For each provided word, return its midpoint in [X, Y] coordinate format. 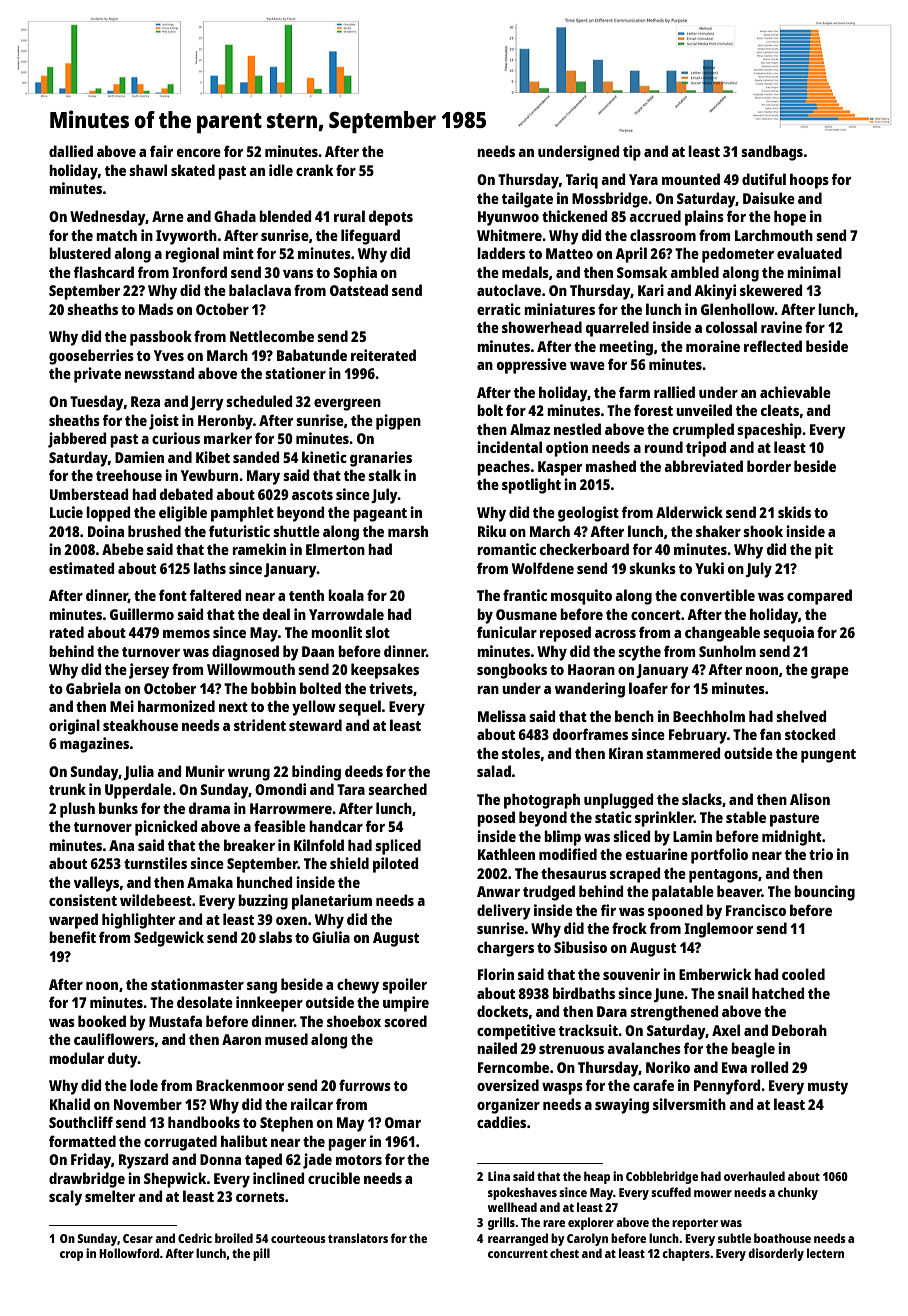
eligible [183, 514]
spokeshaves [522, 1193]
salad [494, 771]
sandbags [772, 153]
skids [794, 512]
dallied [71, 151]
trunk [67, 789]
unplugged [618, 801]
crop [71, 1256]
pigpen [398, 422]
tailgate [527, 200]
